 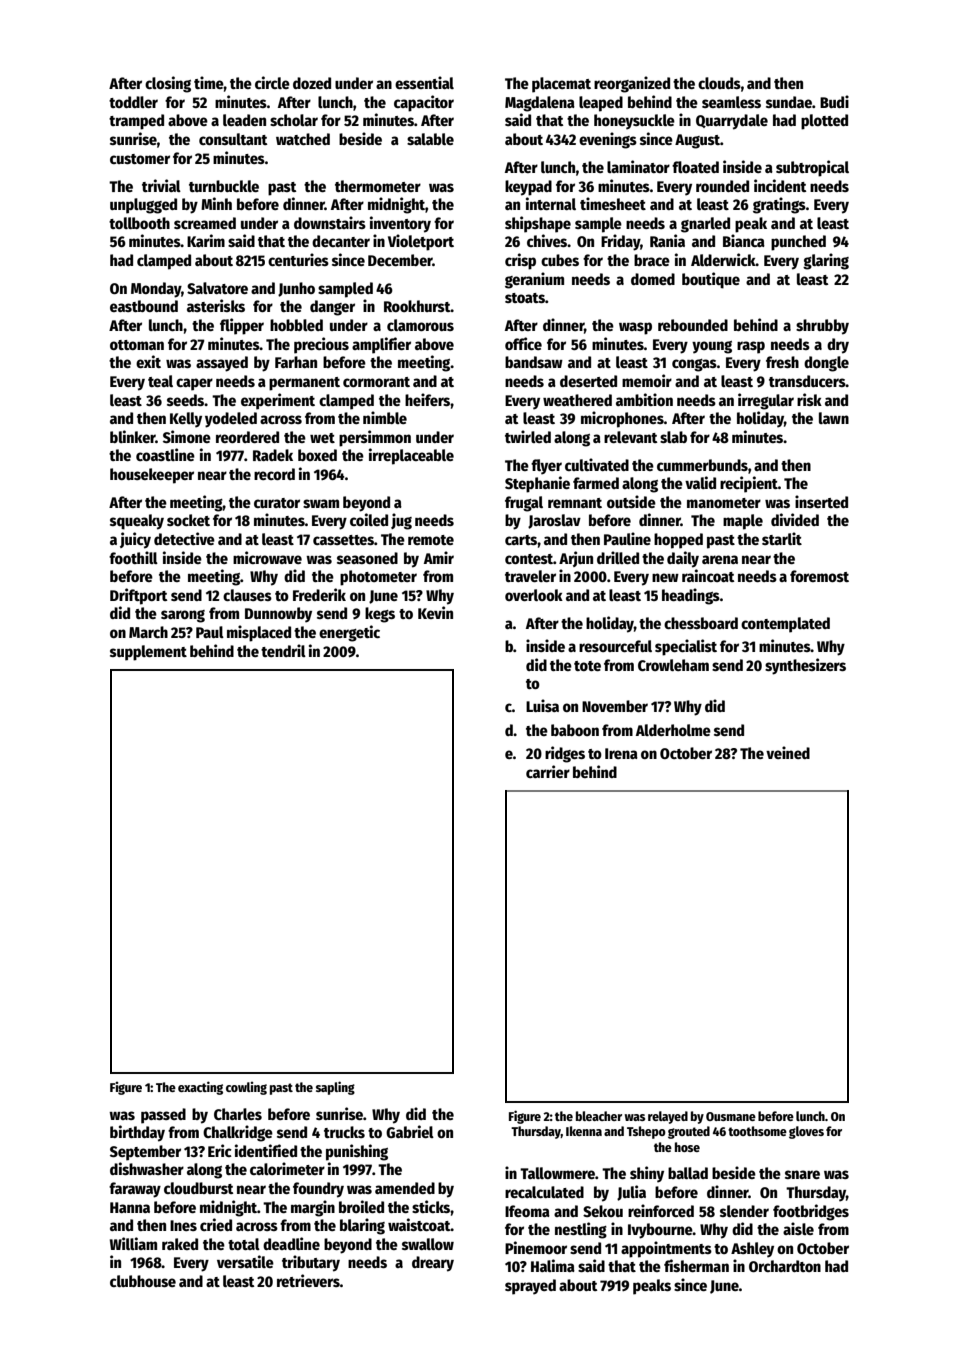 What do you see at coordinates (542, 705) in the screenshot?
I see `Luisa` at bounding box center [542, 705].
